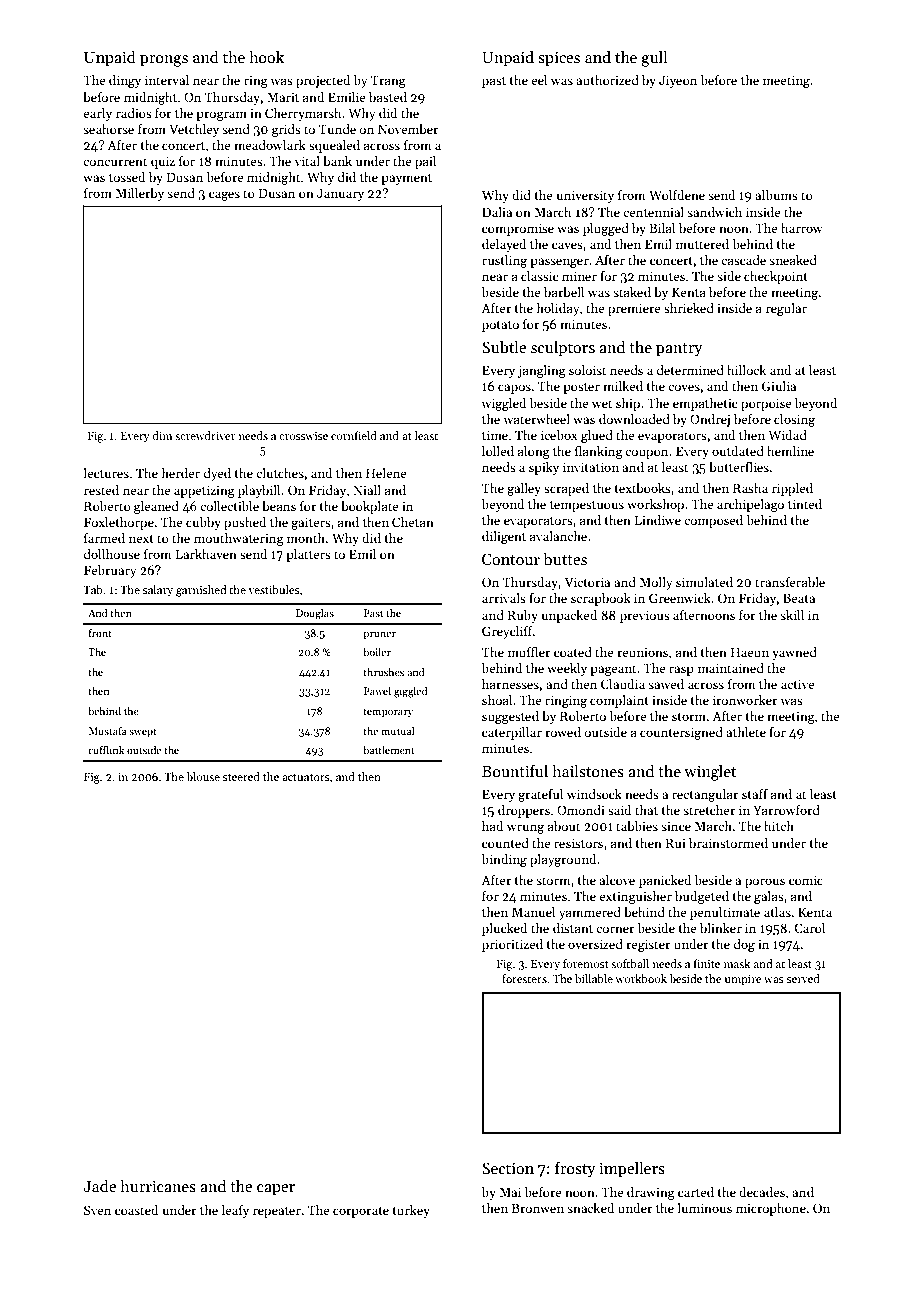 The image size is (924, 1308). I want to click on blouse, so click(203, 776).
